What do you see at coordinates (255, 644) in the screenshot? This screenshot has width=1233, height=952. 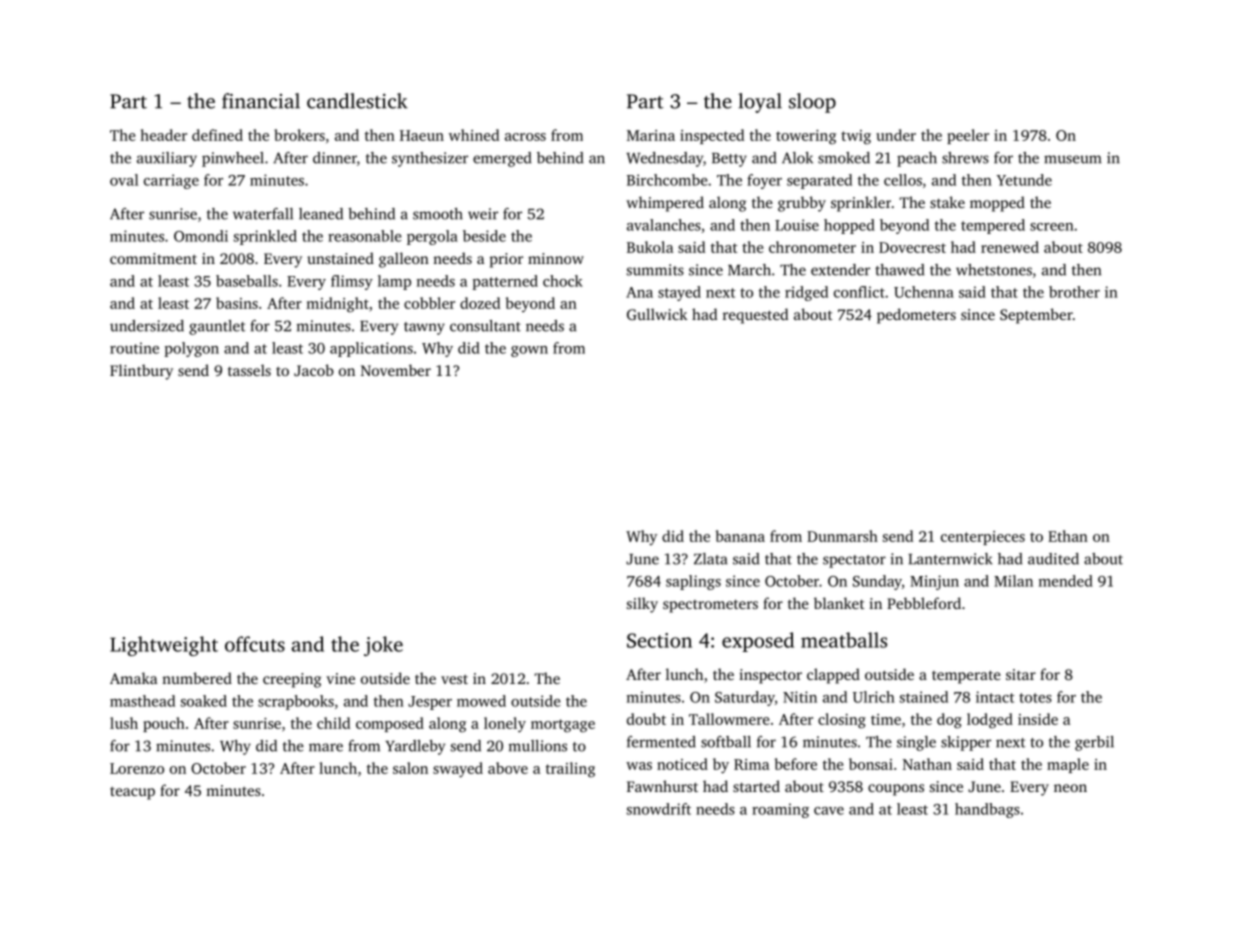 I see `offcuts` at bounding box center [255, 644].
